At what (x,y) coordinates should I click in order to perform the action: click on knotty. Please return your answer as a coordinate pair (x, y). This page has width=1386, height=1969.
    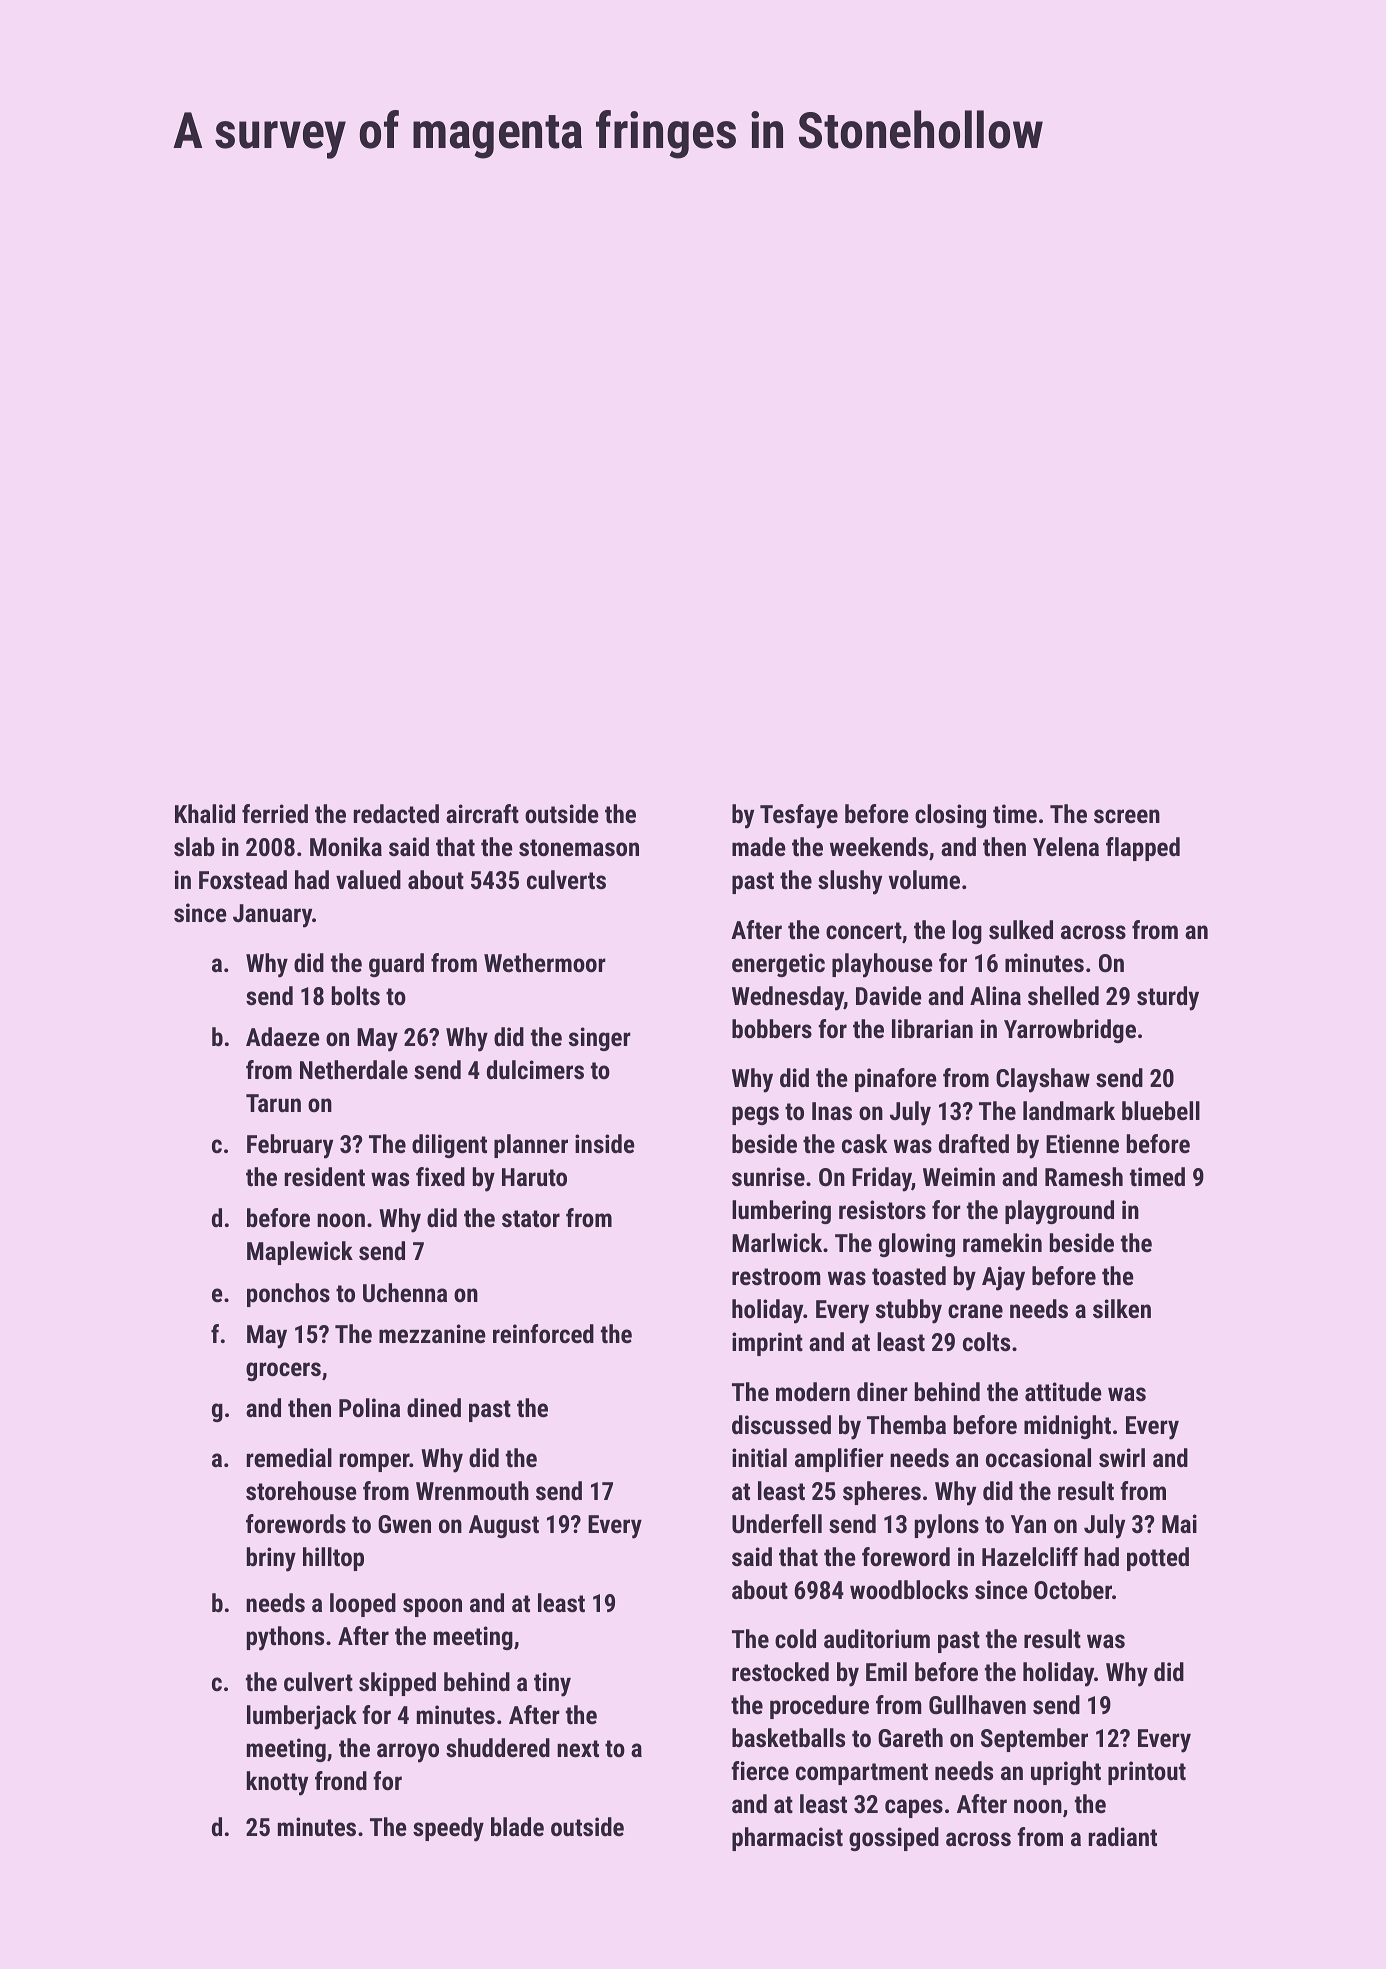
    Looking at the image, I should click on (277, 1783).
